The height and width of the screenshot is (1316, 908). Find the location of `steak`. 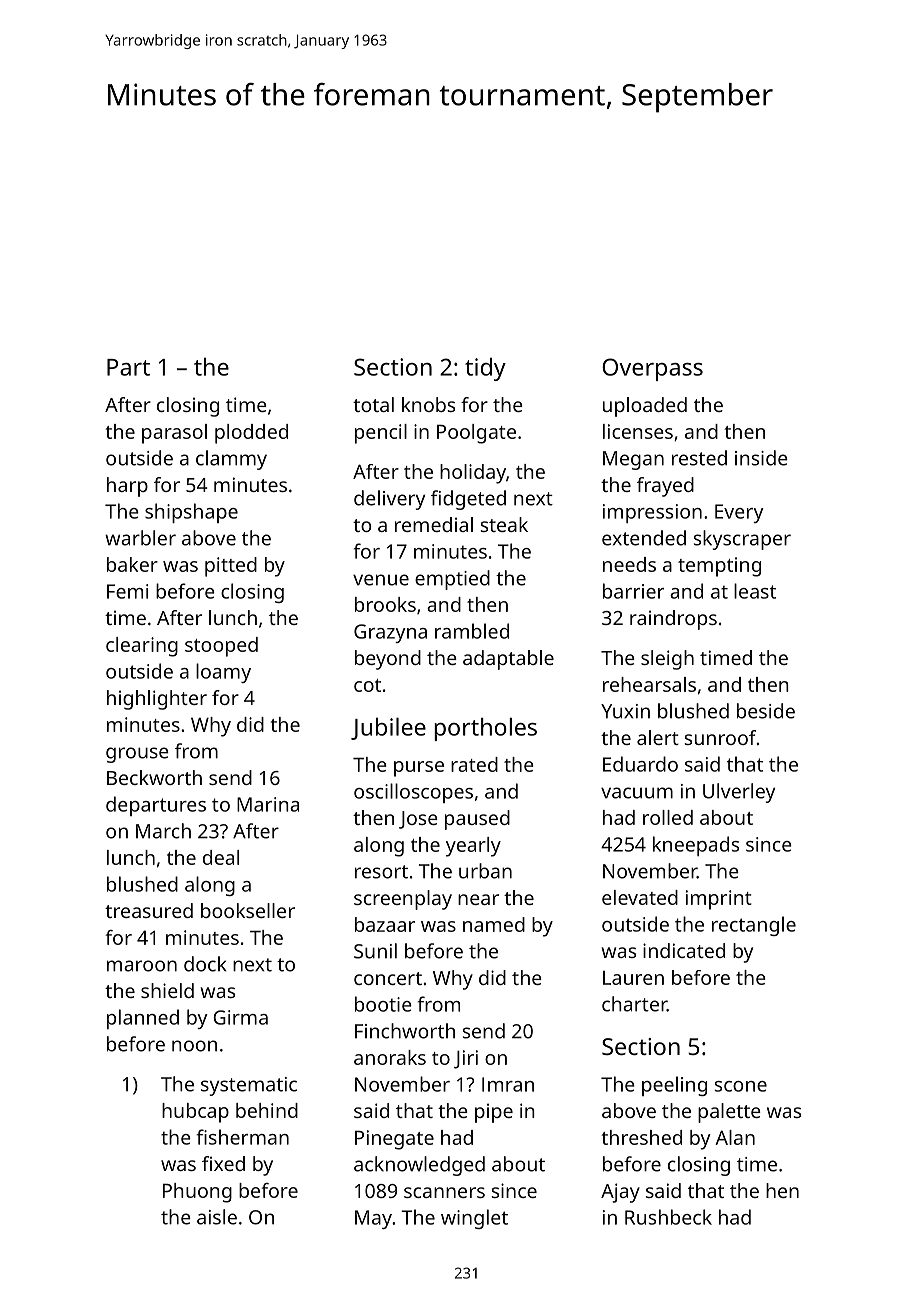

steak is located at coordinates (504, 524).
